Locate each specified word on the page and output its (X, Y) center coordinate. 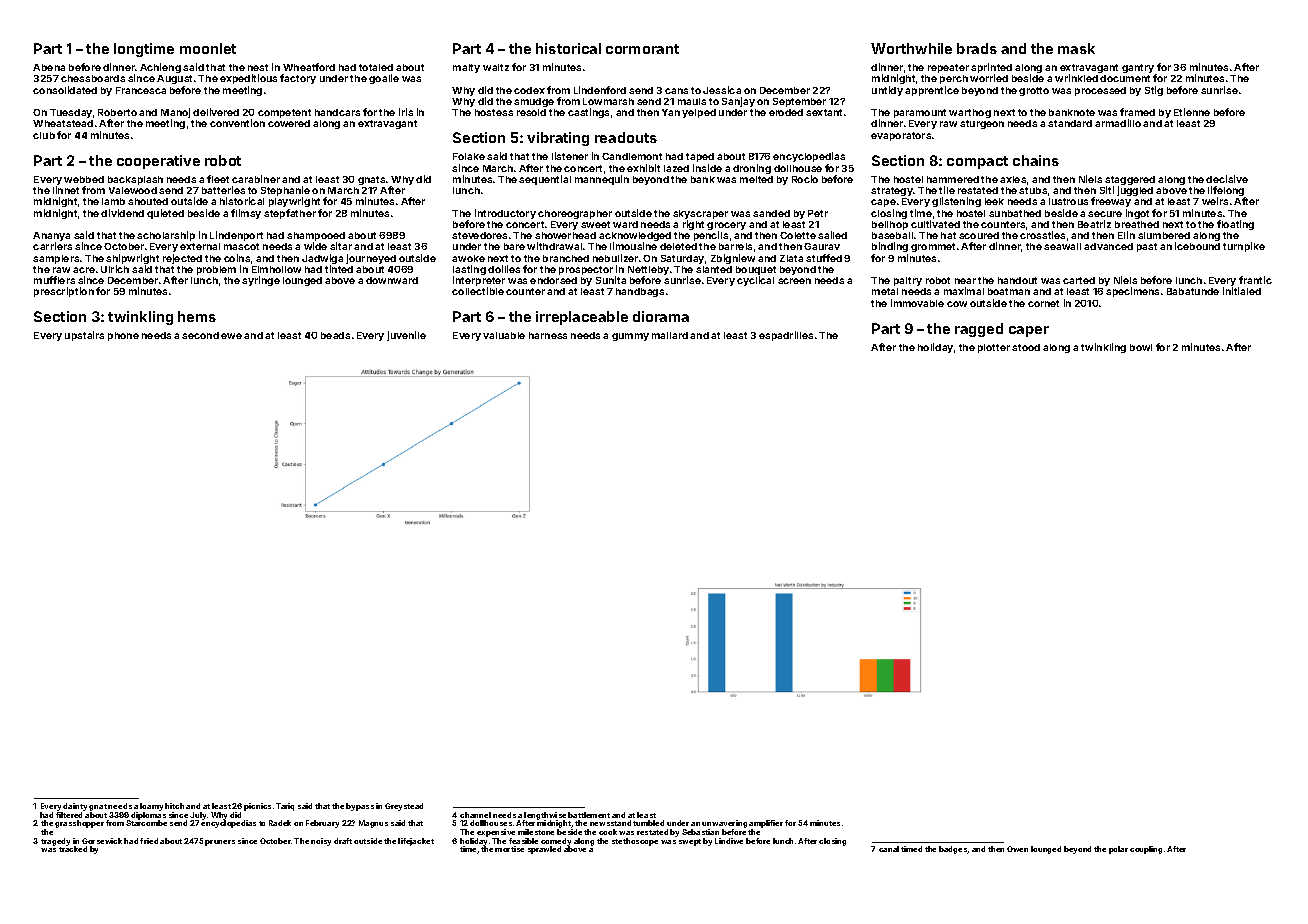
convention (237, 123)
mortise (509, 849)
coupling (1146, 850)
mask (1076, 48)
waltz (496, 67)
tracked (73, 849)
